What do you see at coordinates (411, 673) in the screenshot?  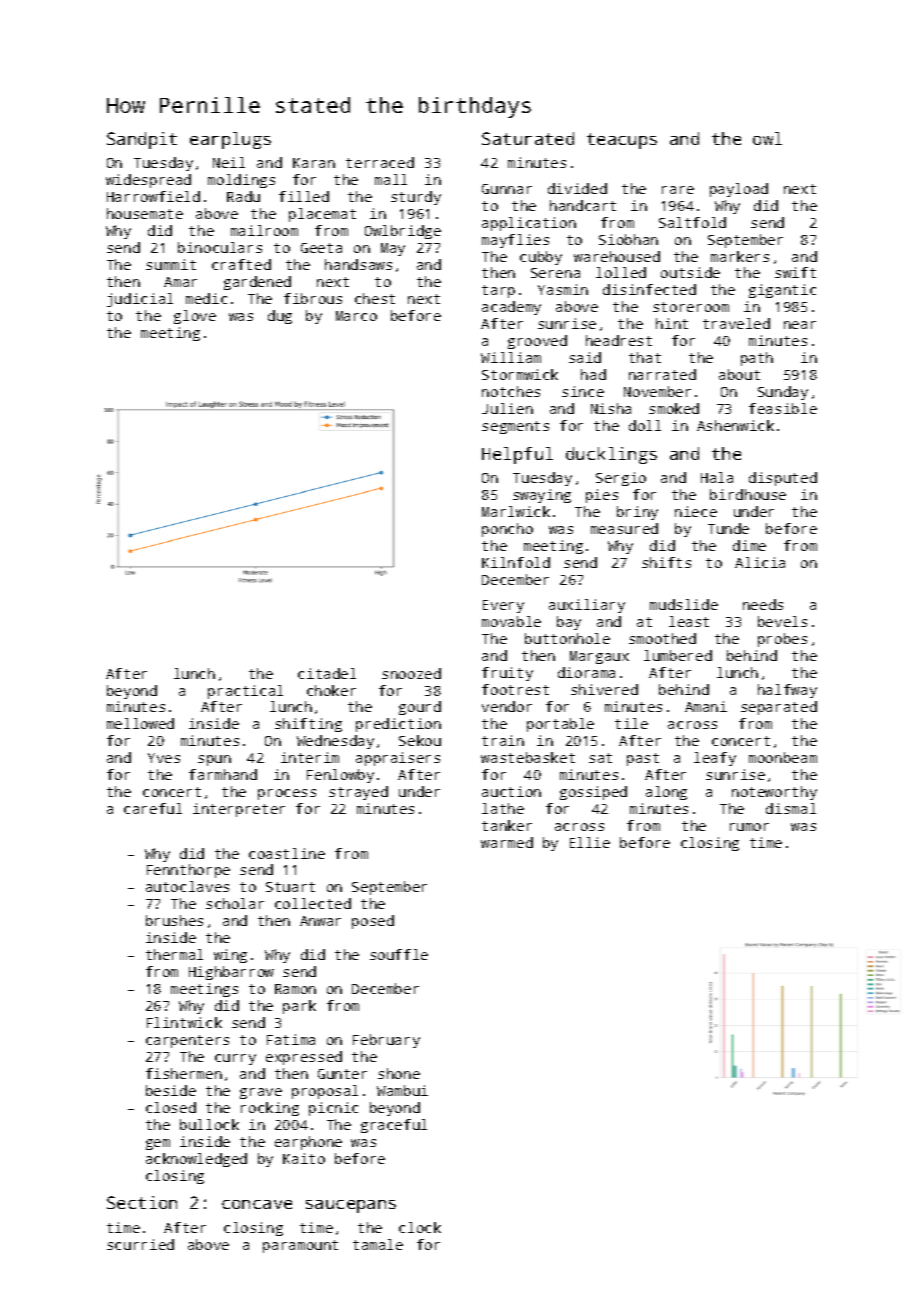 I see `snoozed` at bounding box center [411, 673].
